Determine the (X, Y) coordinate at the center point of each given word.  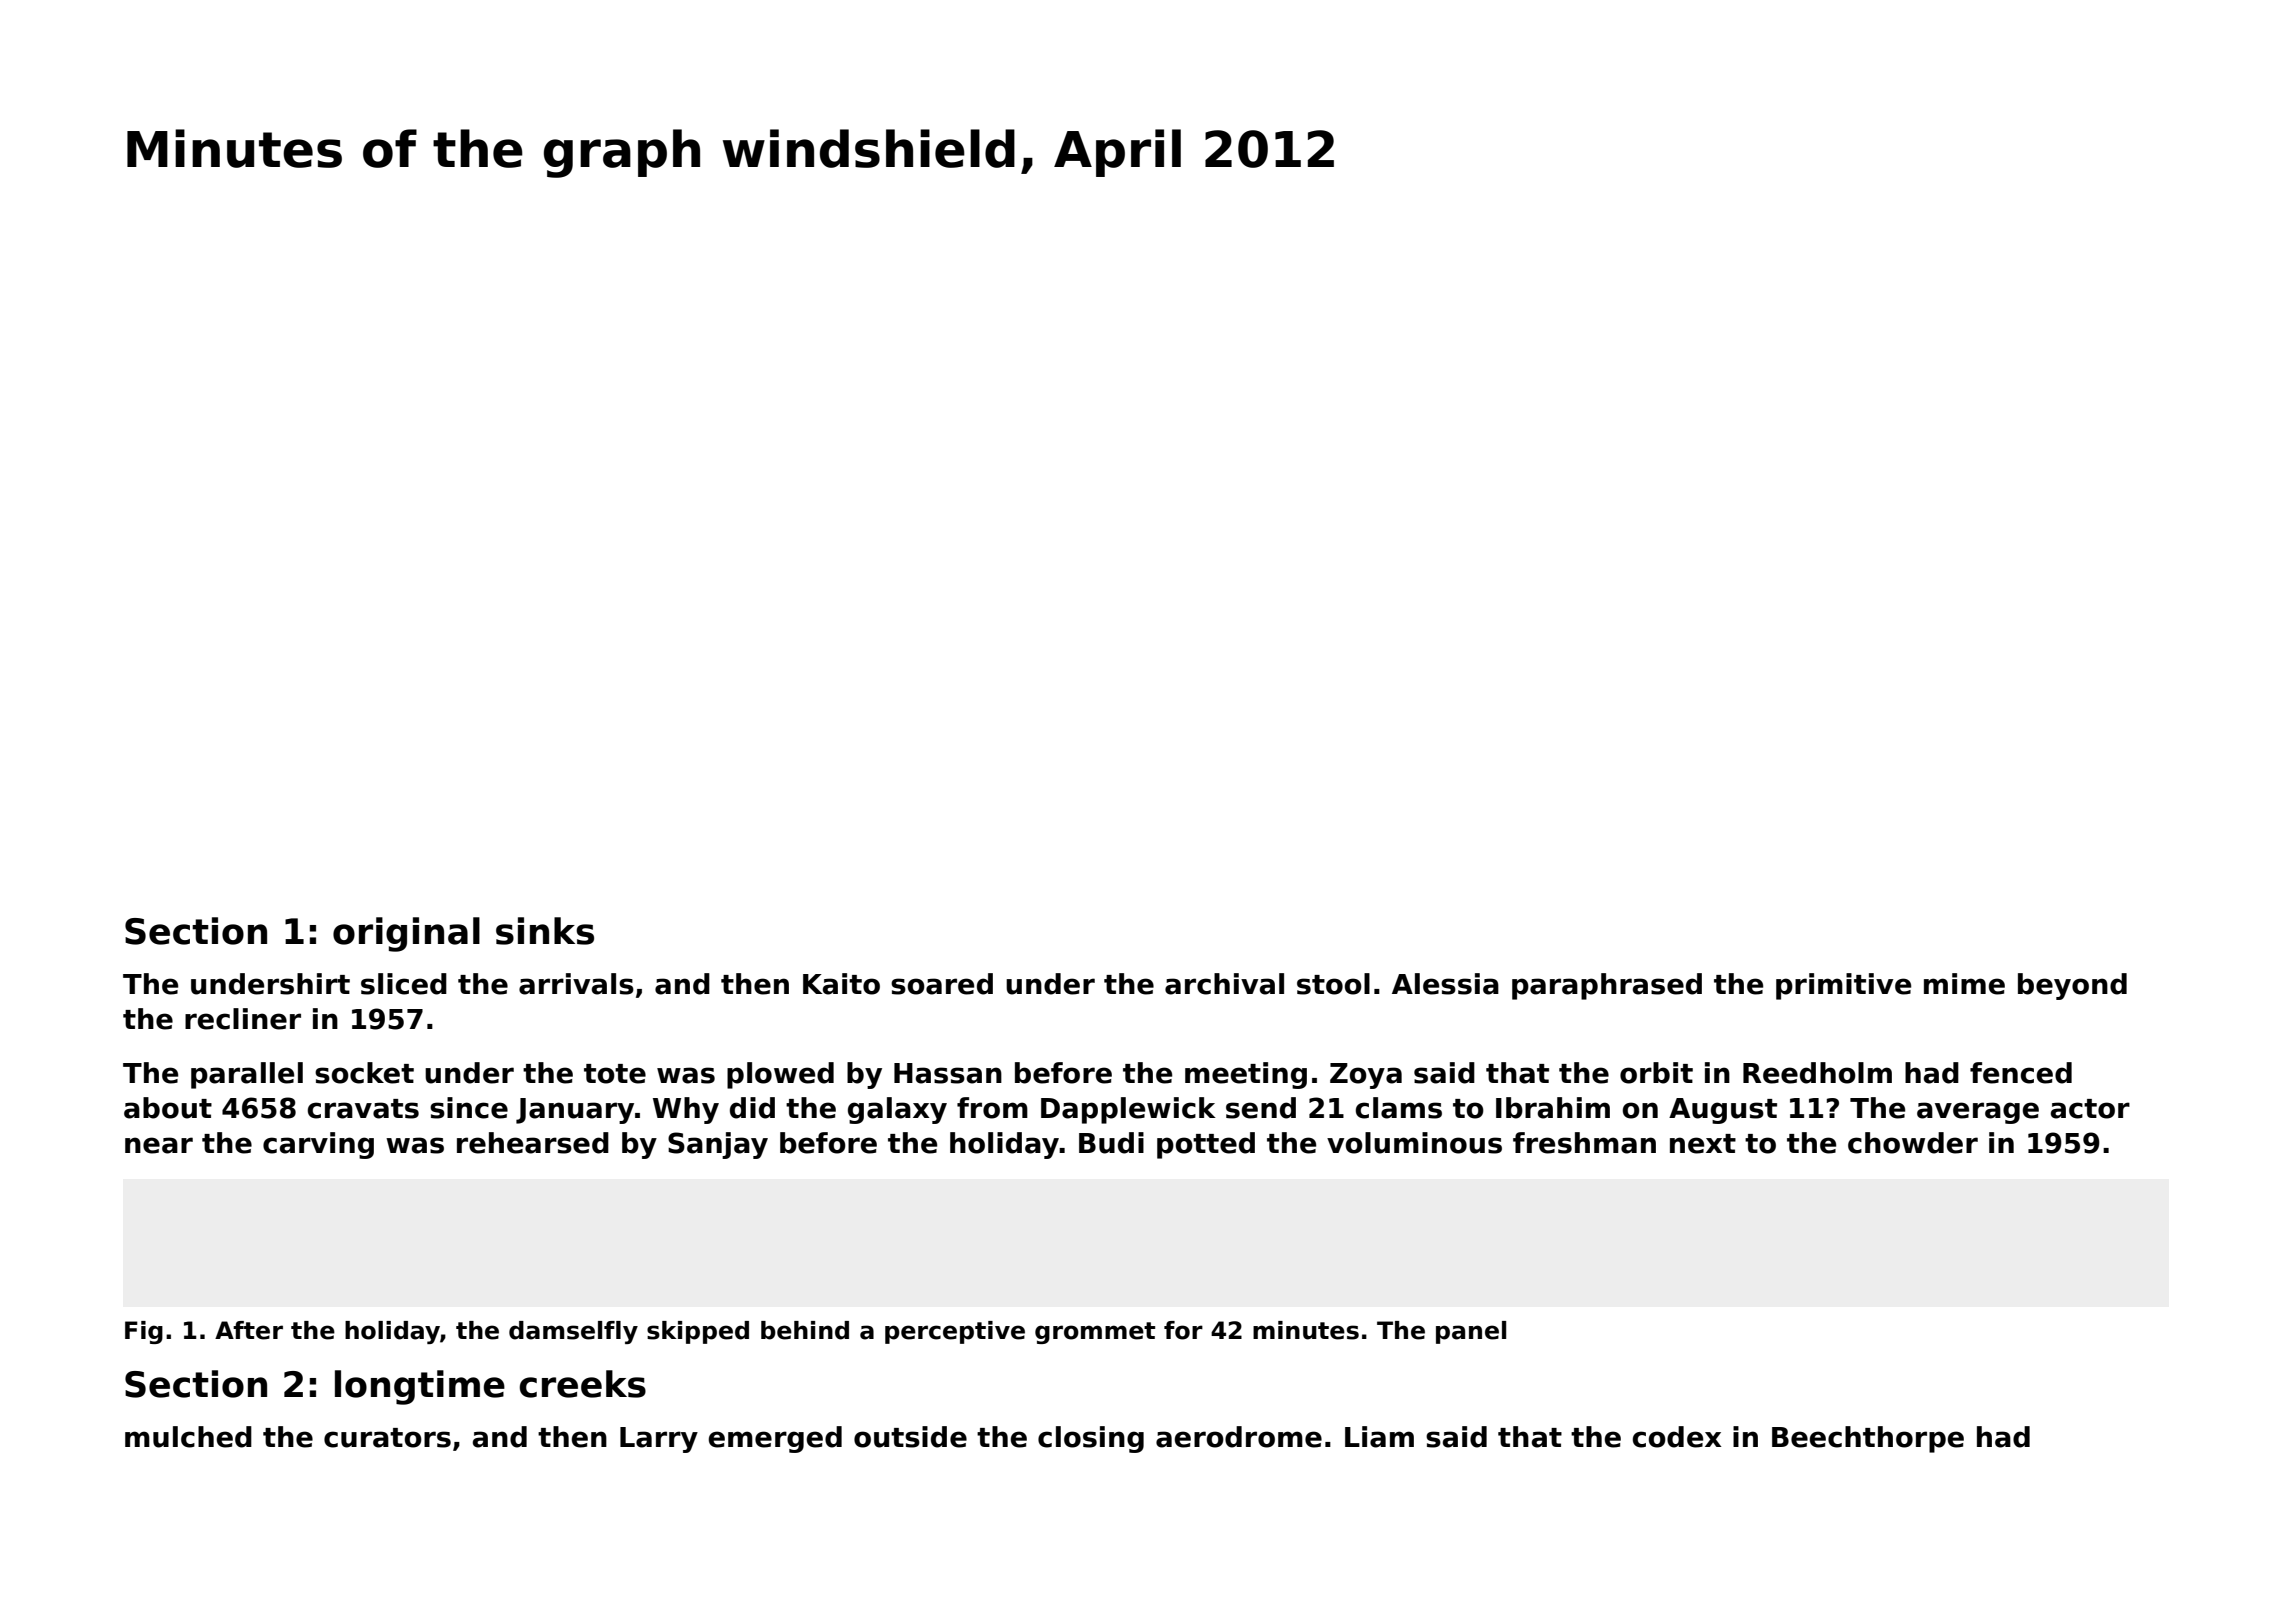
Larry (659, 1440)
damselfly (573, 1332)
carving (318, 1145)
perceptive (955, 1332)
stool (1333, 984)
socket (364, 1073)
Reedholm (1817, 1073)
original (406, 934)
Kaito (841, 984)
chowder (1913, 1143)
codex (1676, 1437)
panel (1471, 1332)
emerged (775, 1439)
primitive (1843, 986)
